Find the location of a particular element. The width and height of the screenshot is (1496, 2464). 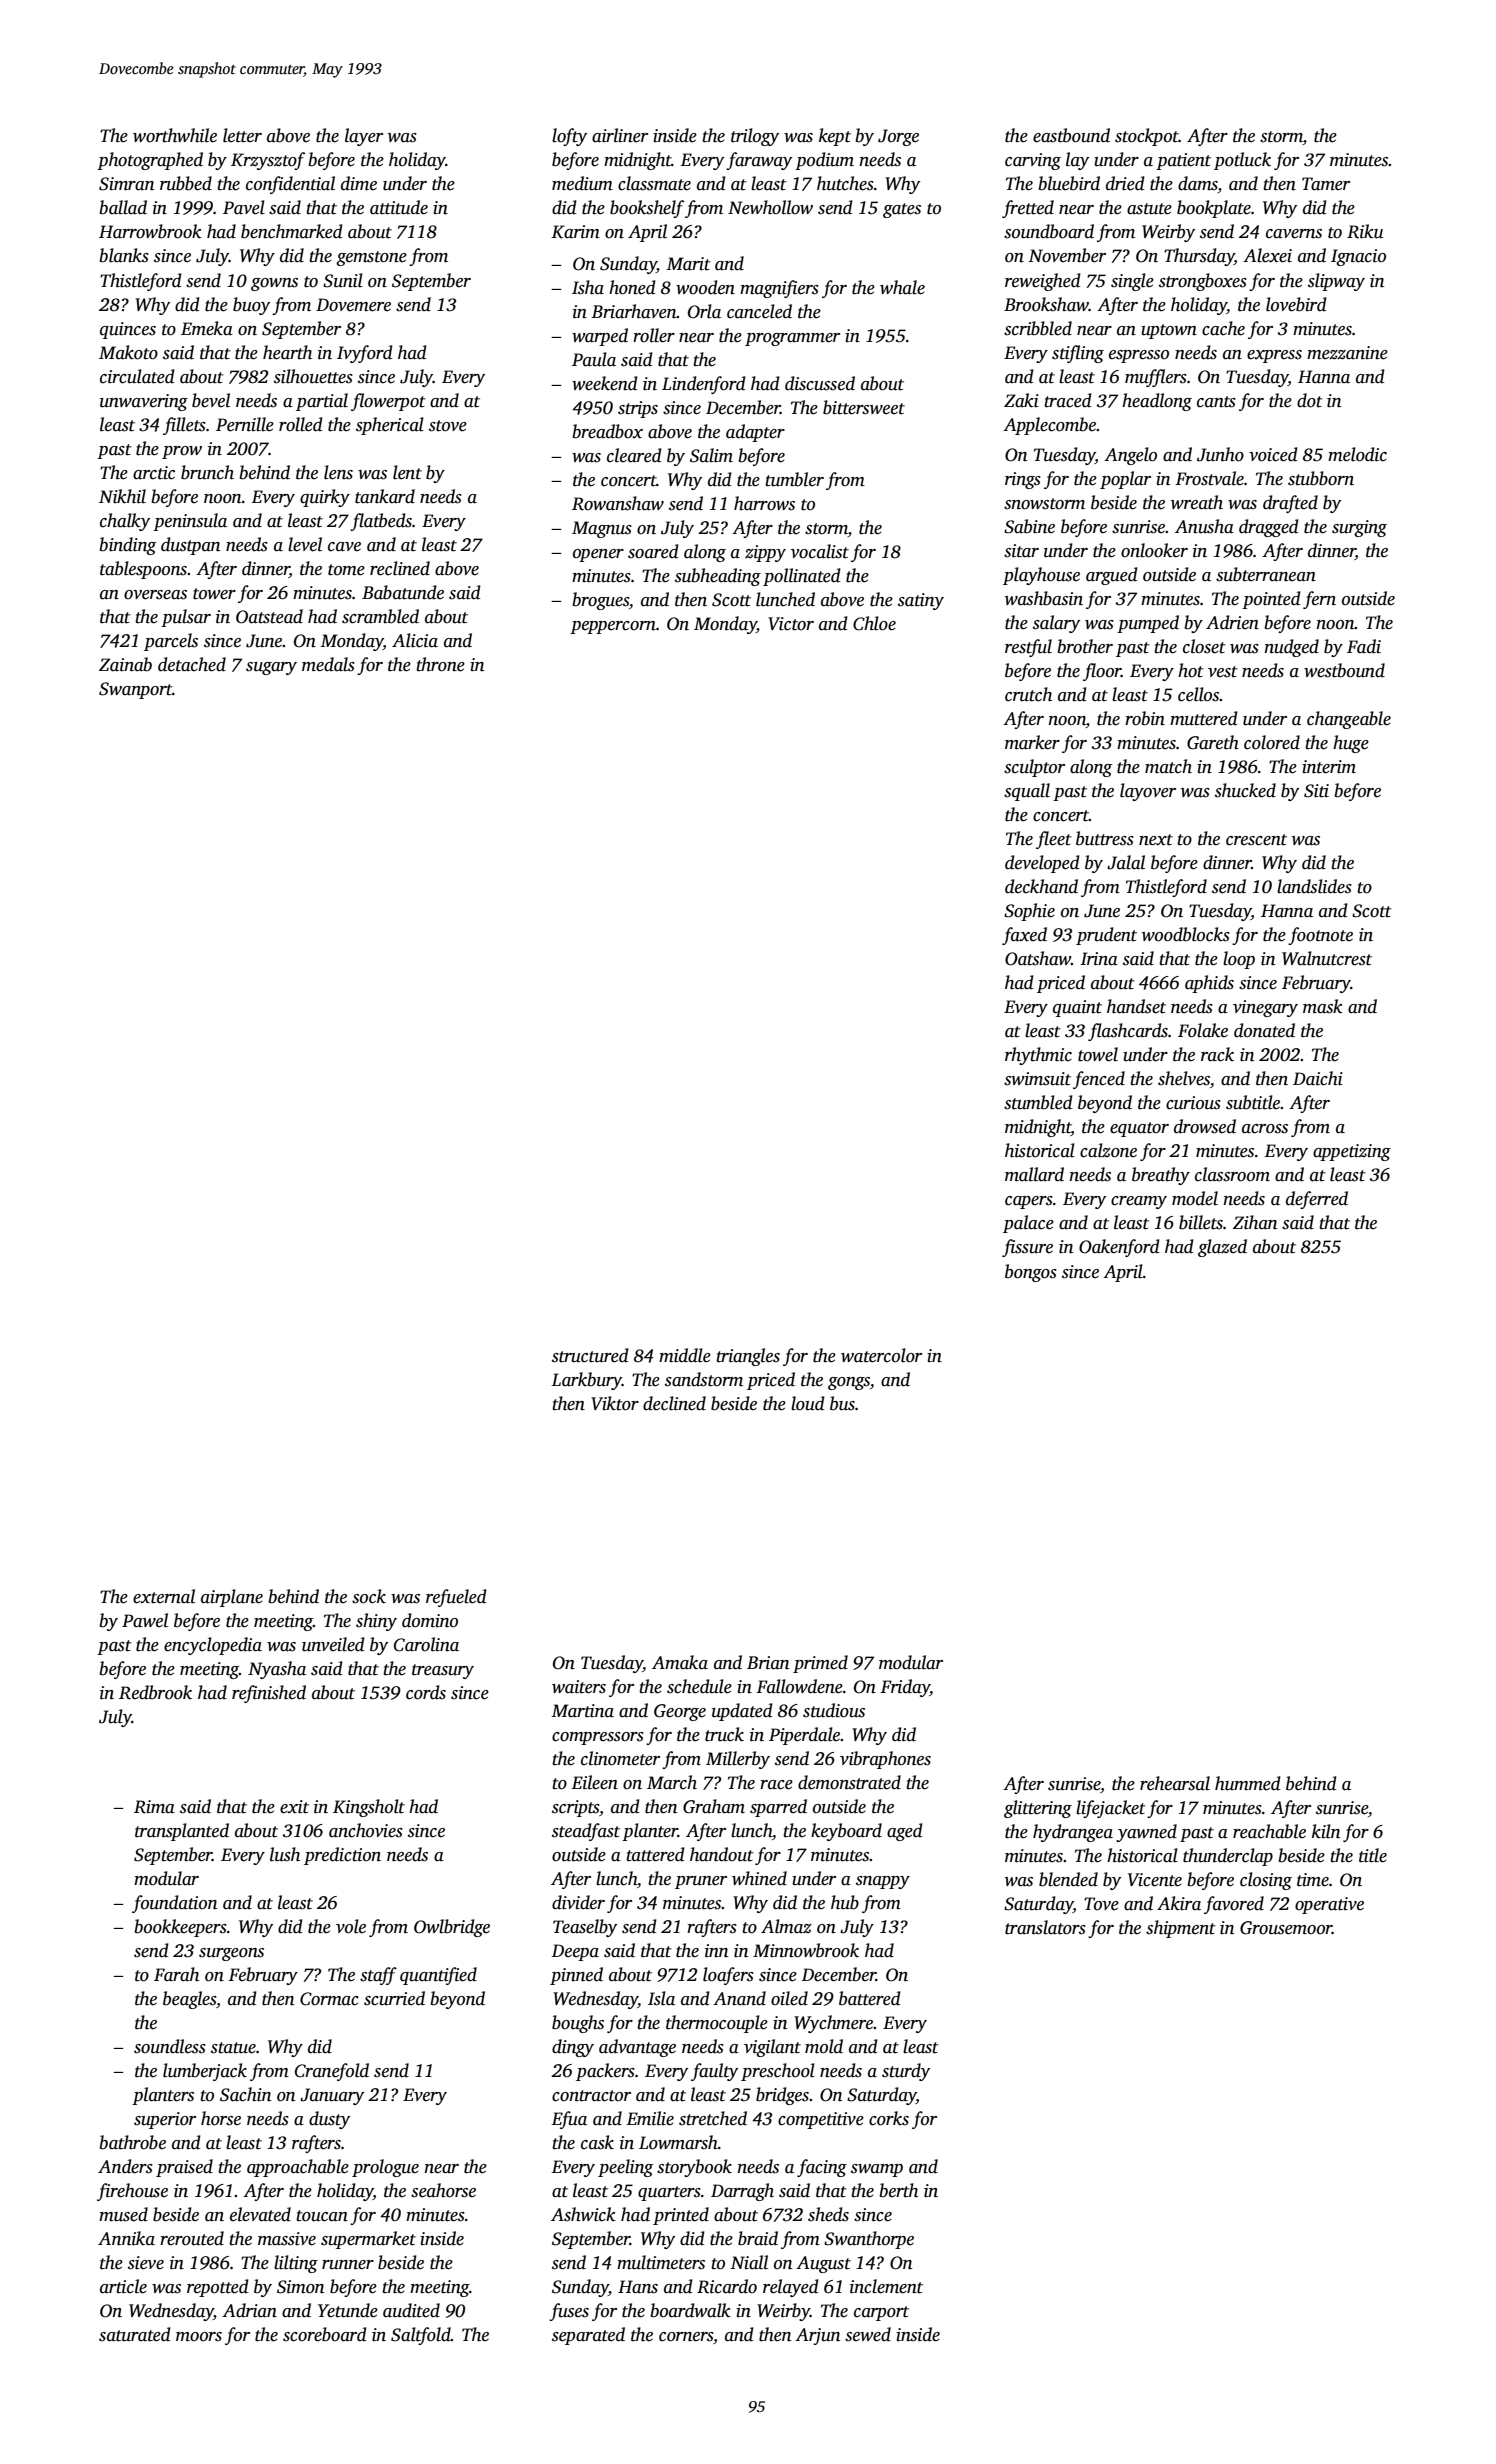

saturated is located at coordinates (135, 2334).
